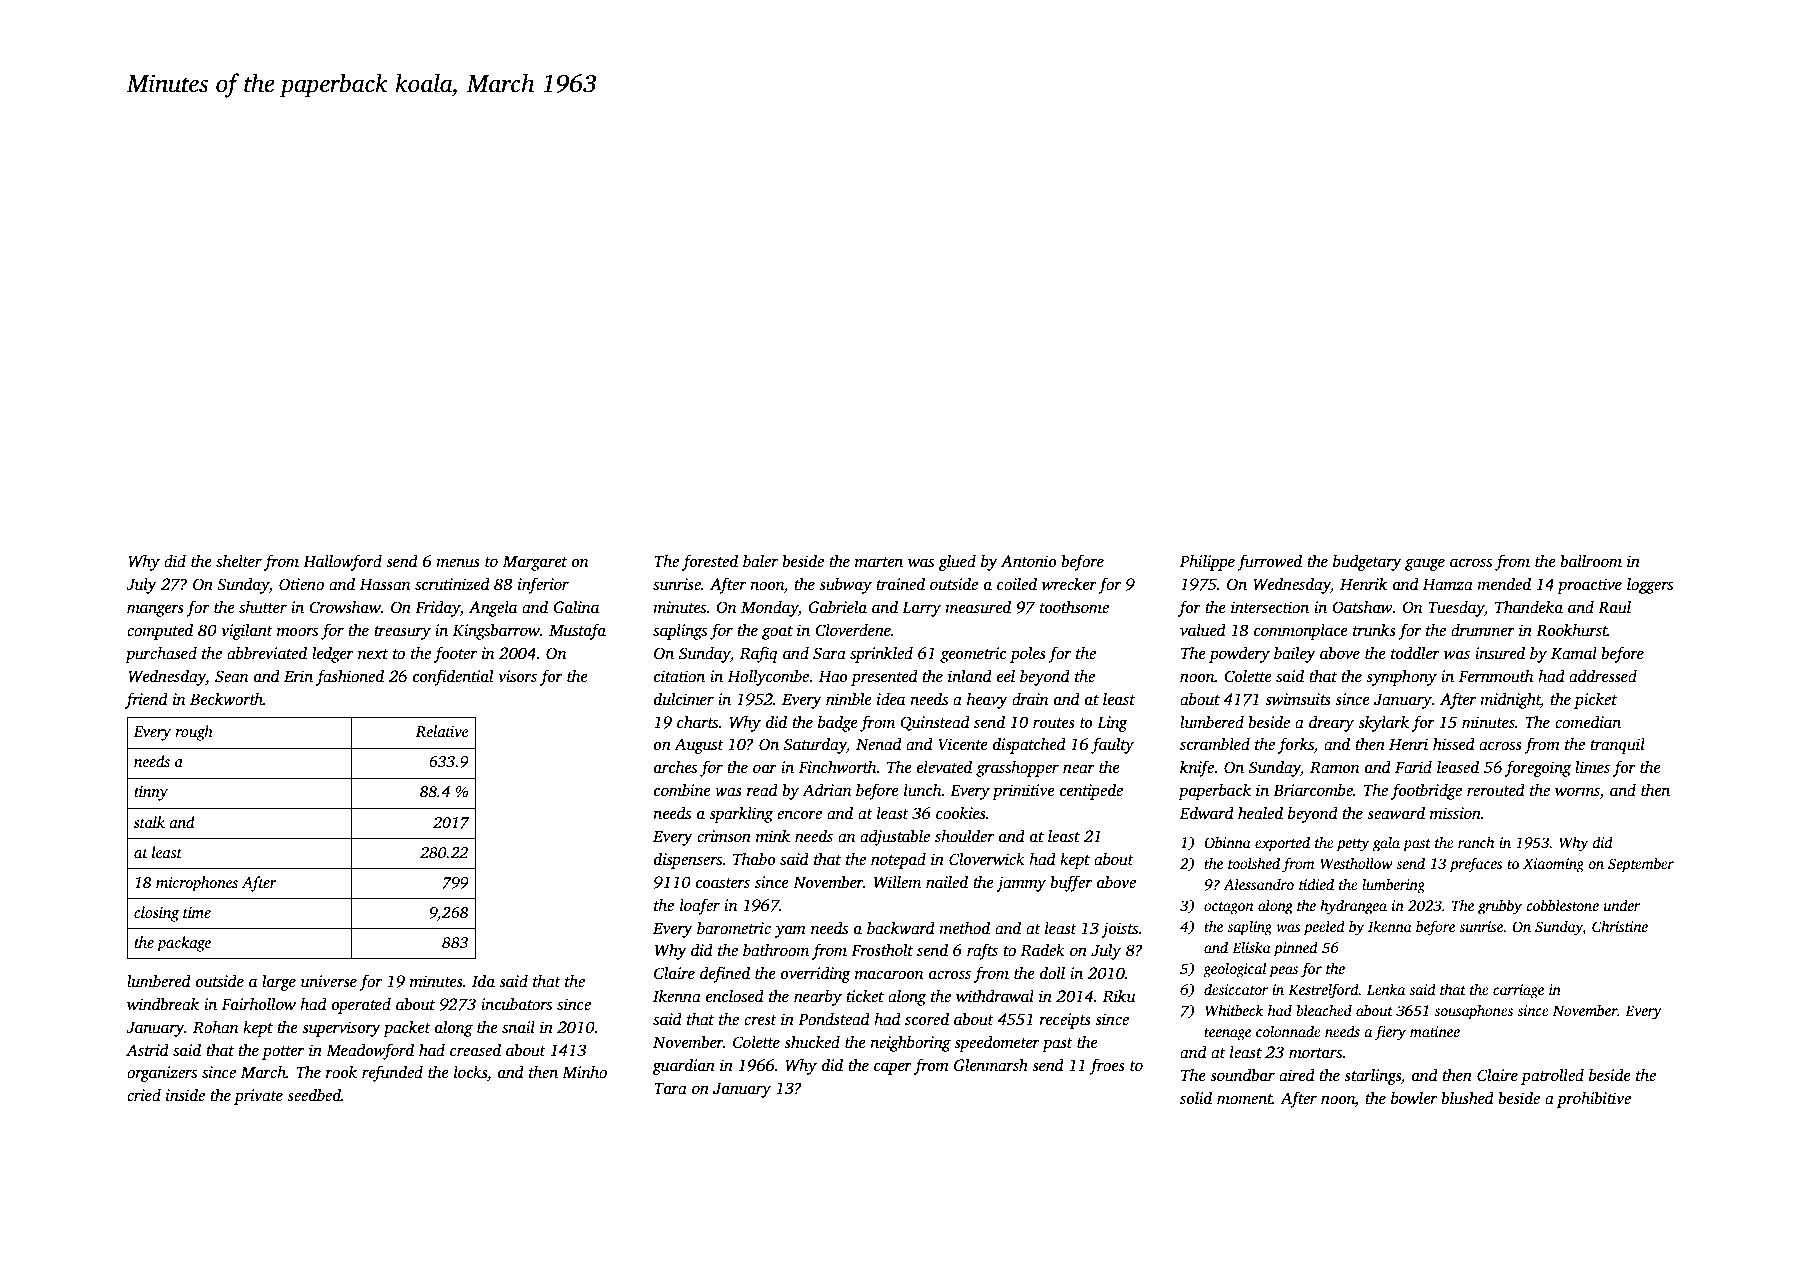  Describe the element at coordinates (144, 1095) in the screenshot. I see `cried` at that location.
